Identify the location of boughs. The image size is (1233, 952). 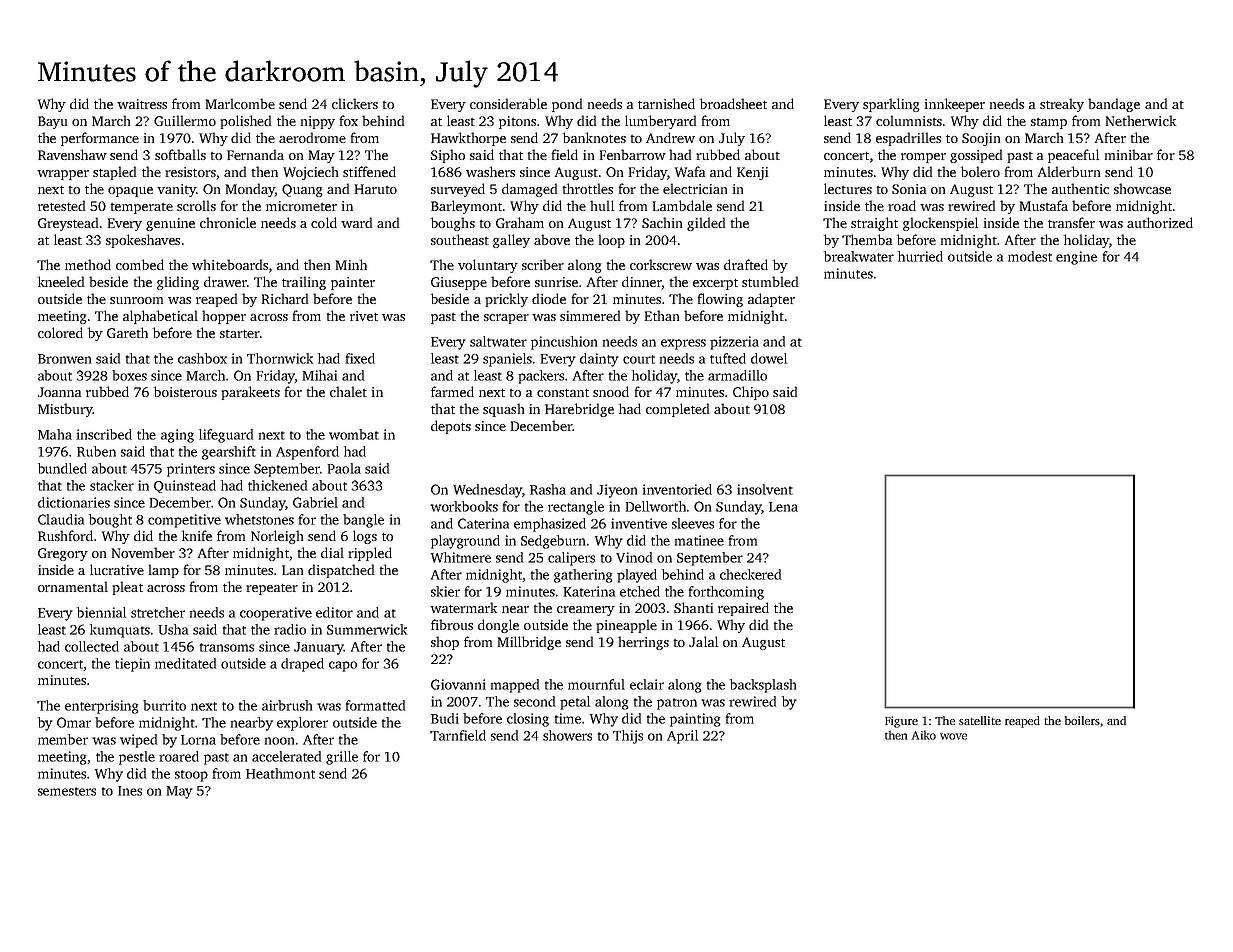
(453, 224).
